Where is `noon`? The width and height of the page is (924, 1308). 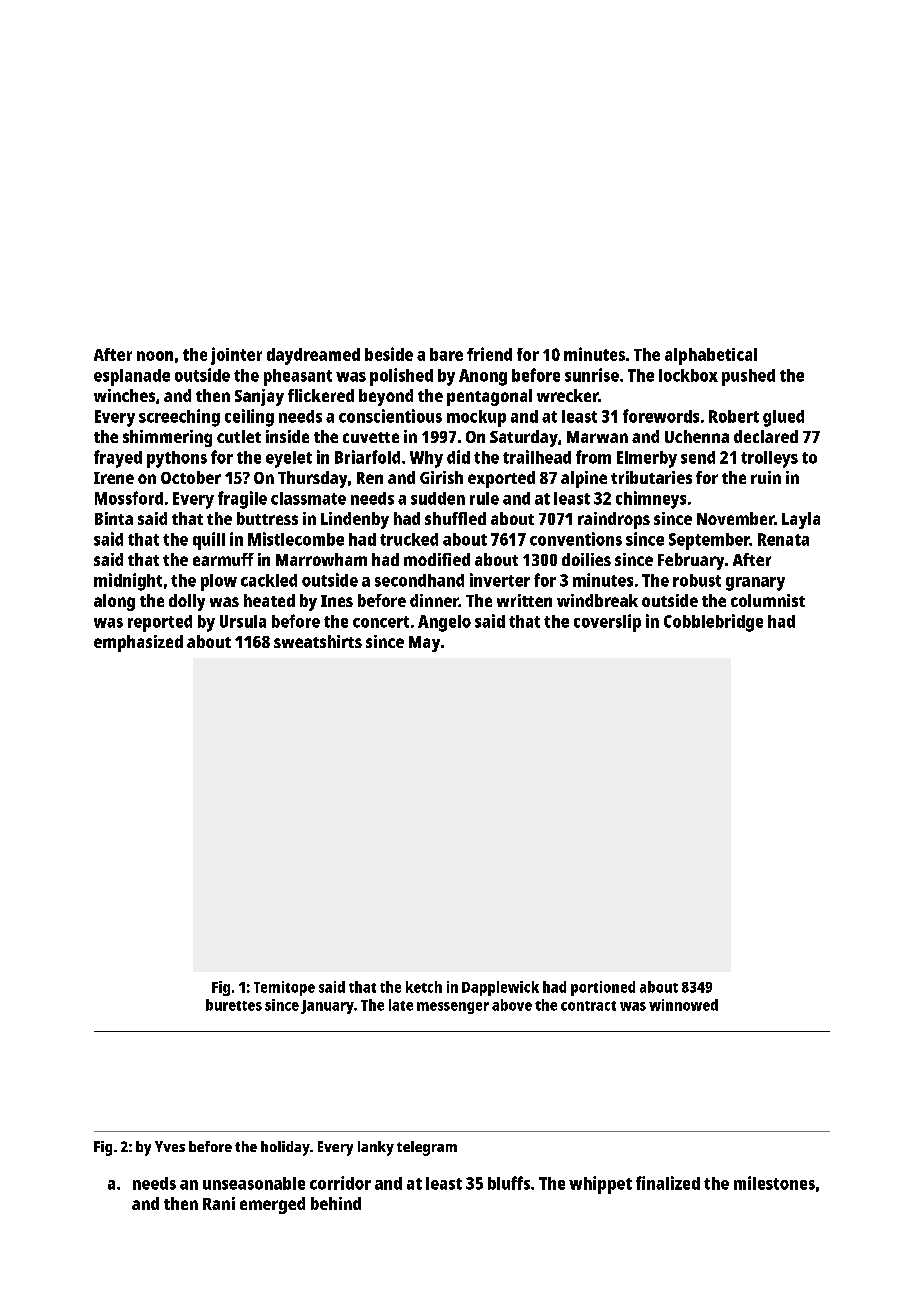 noon is located at coordinates (155, 356).
